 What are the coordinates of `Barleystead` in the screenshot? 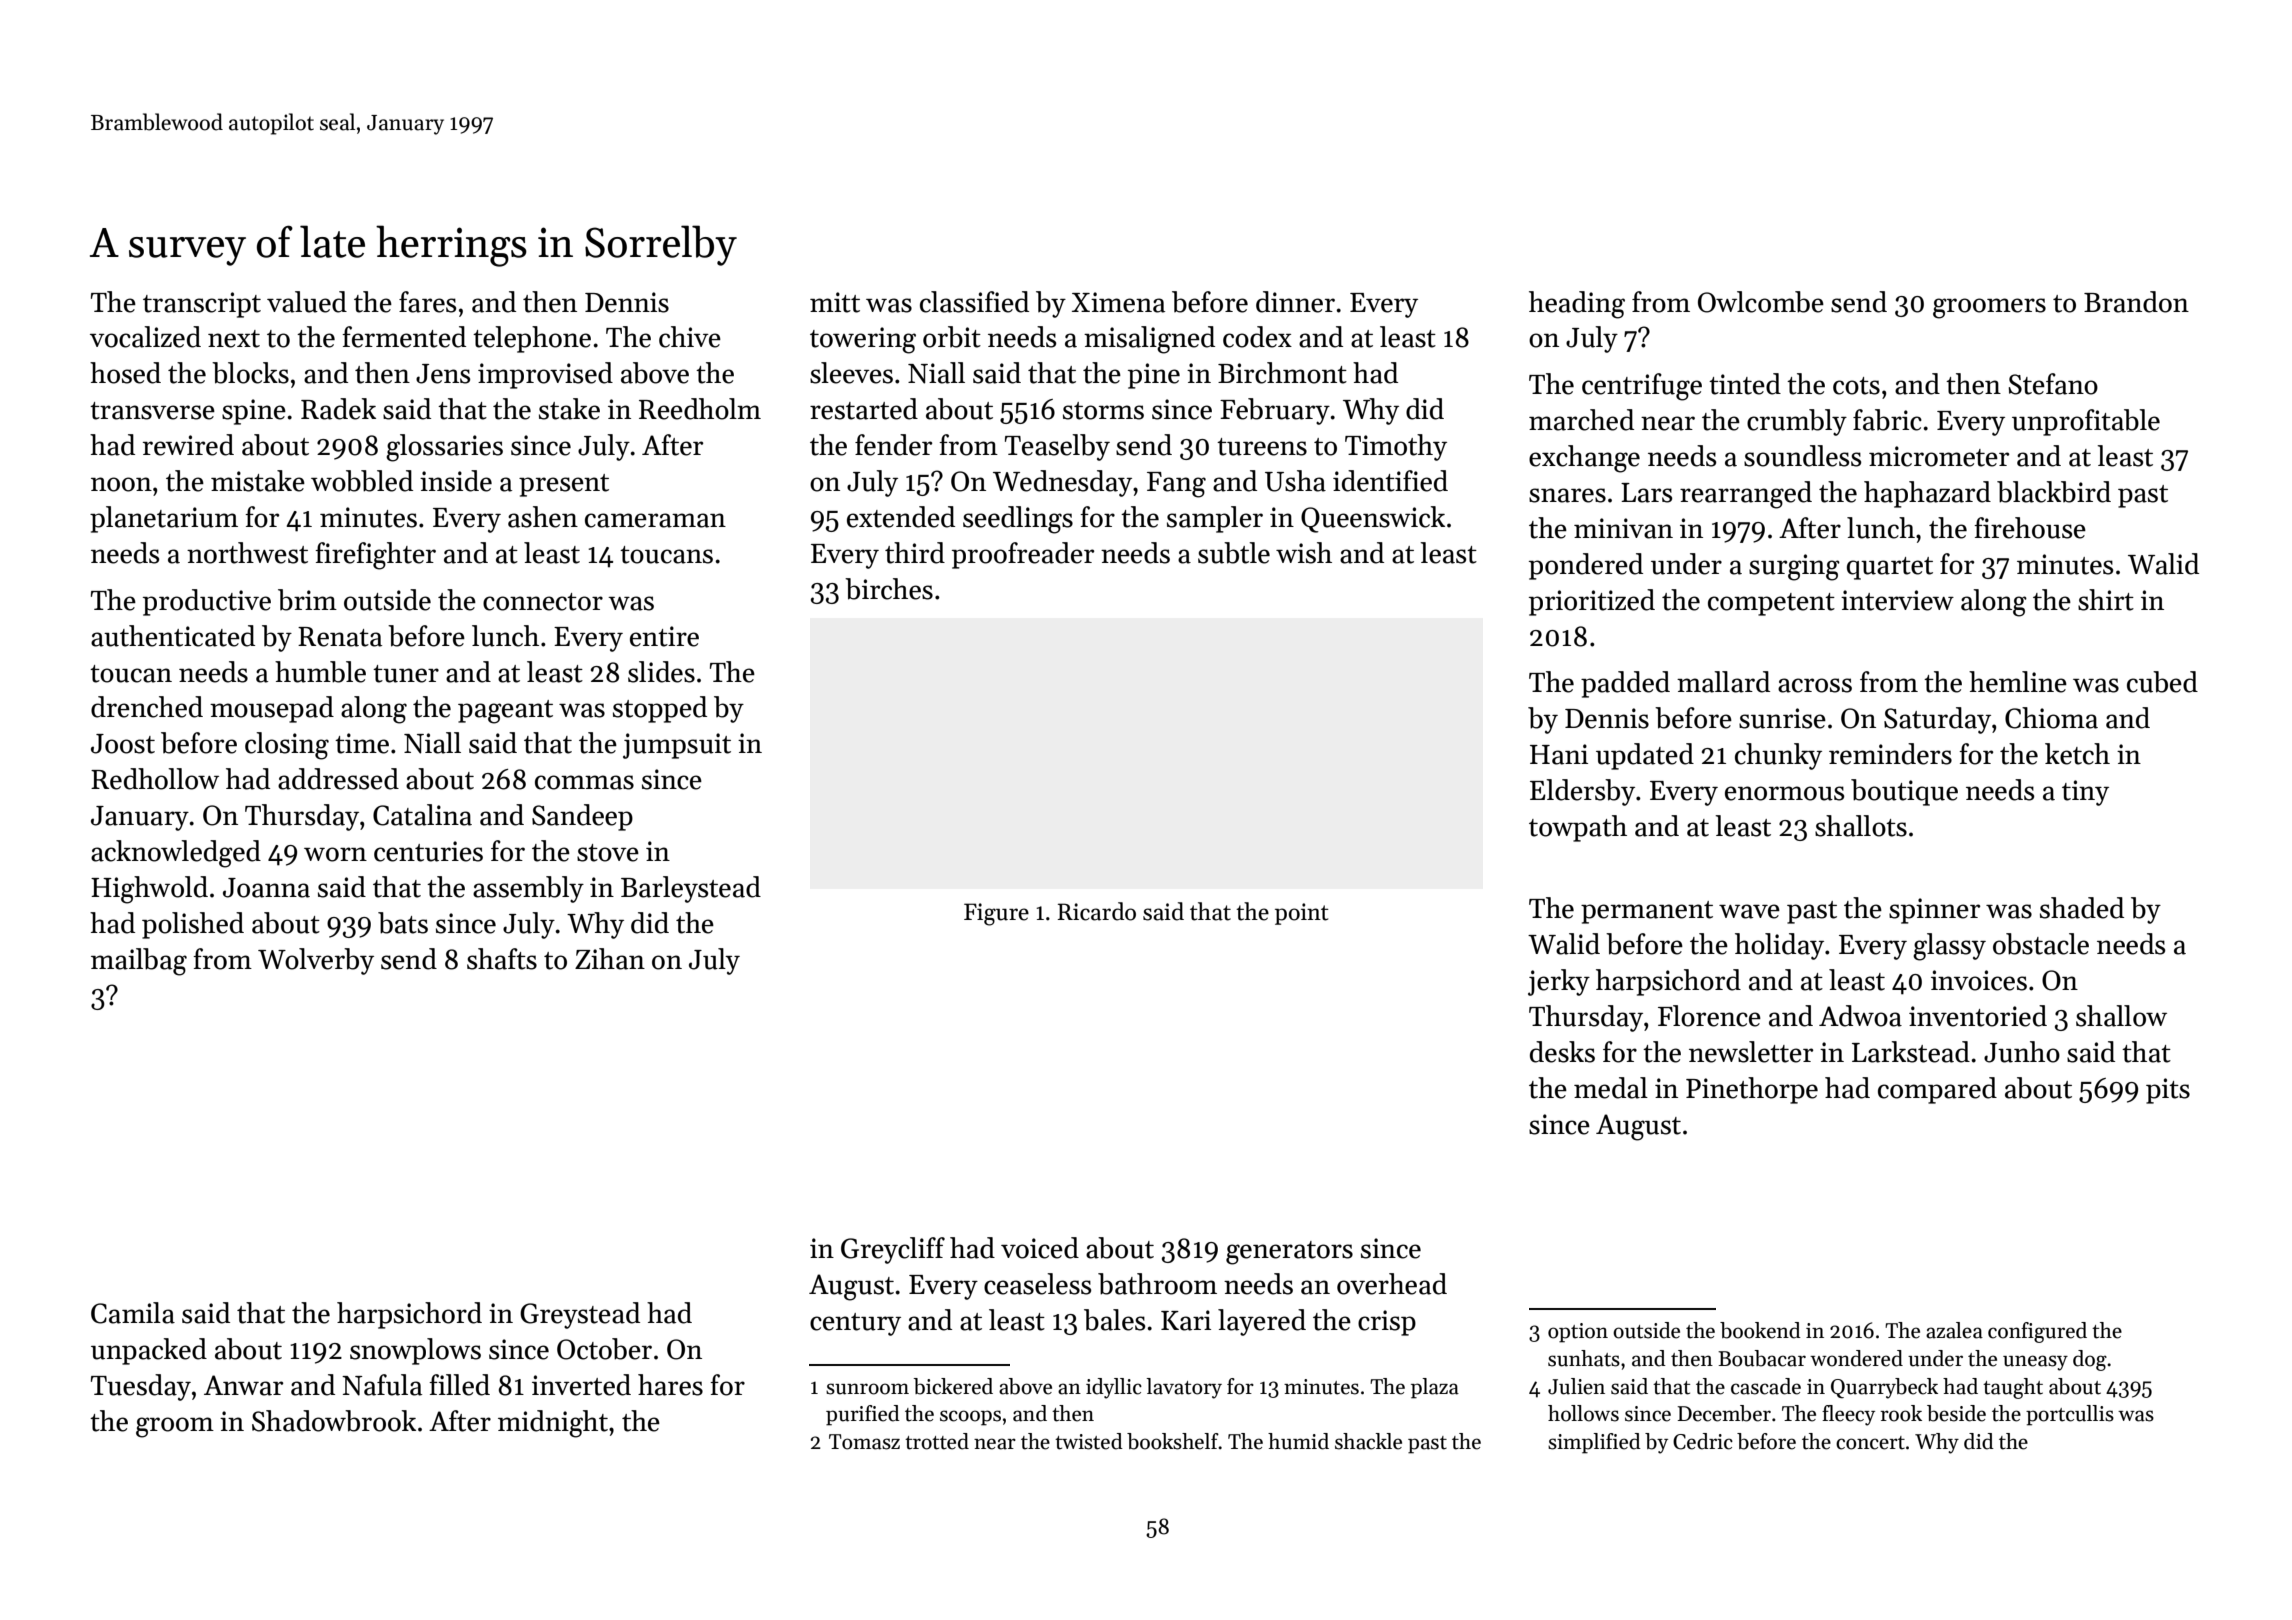 It's located at (691, 889).
